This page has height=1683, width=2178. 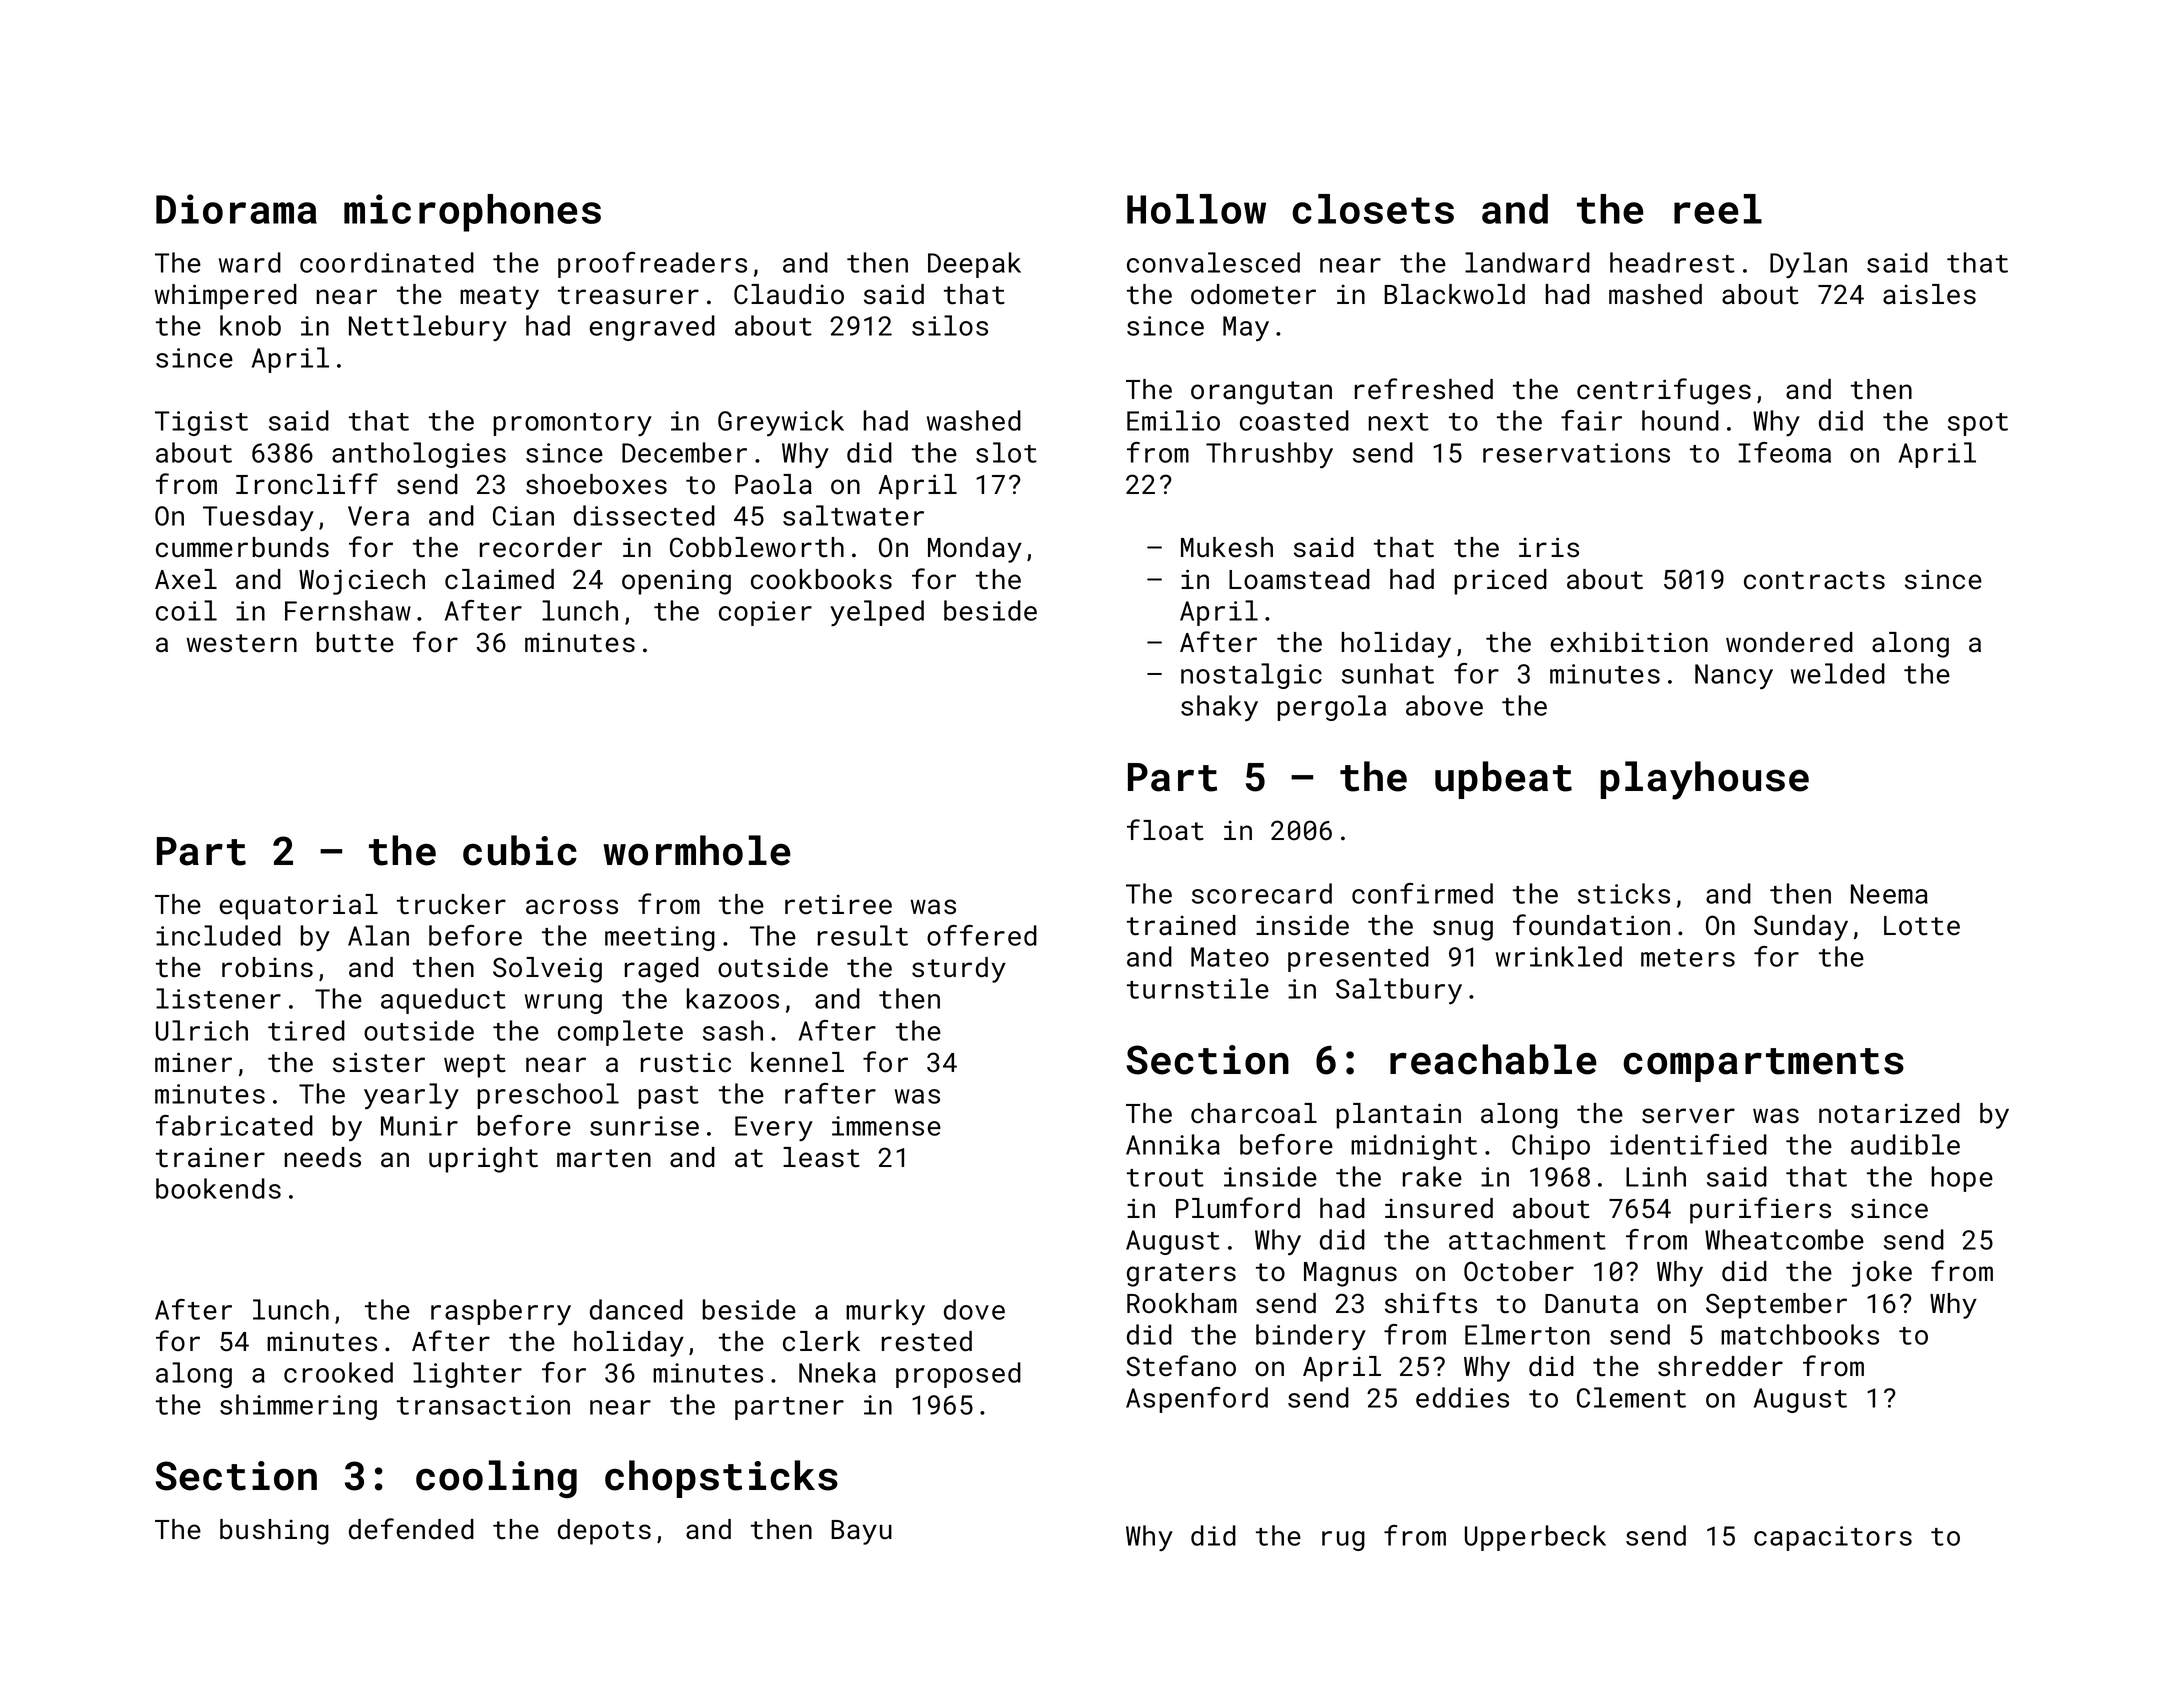 What do you see at coordinates (1889, 1113) in the page?
I see `notarized` at bounding box center [1889, 1113].
